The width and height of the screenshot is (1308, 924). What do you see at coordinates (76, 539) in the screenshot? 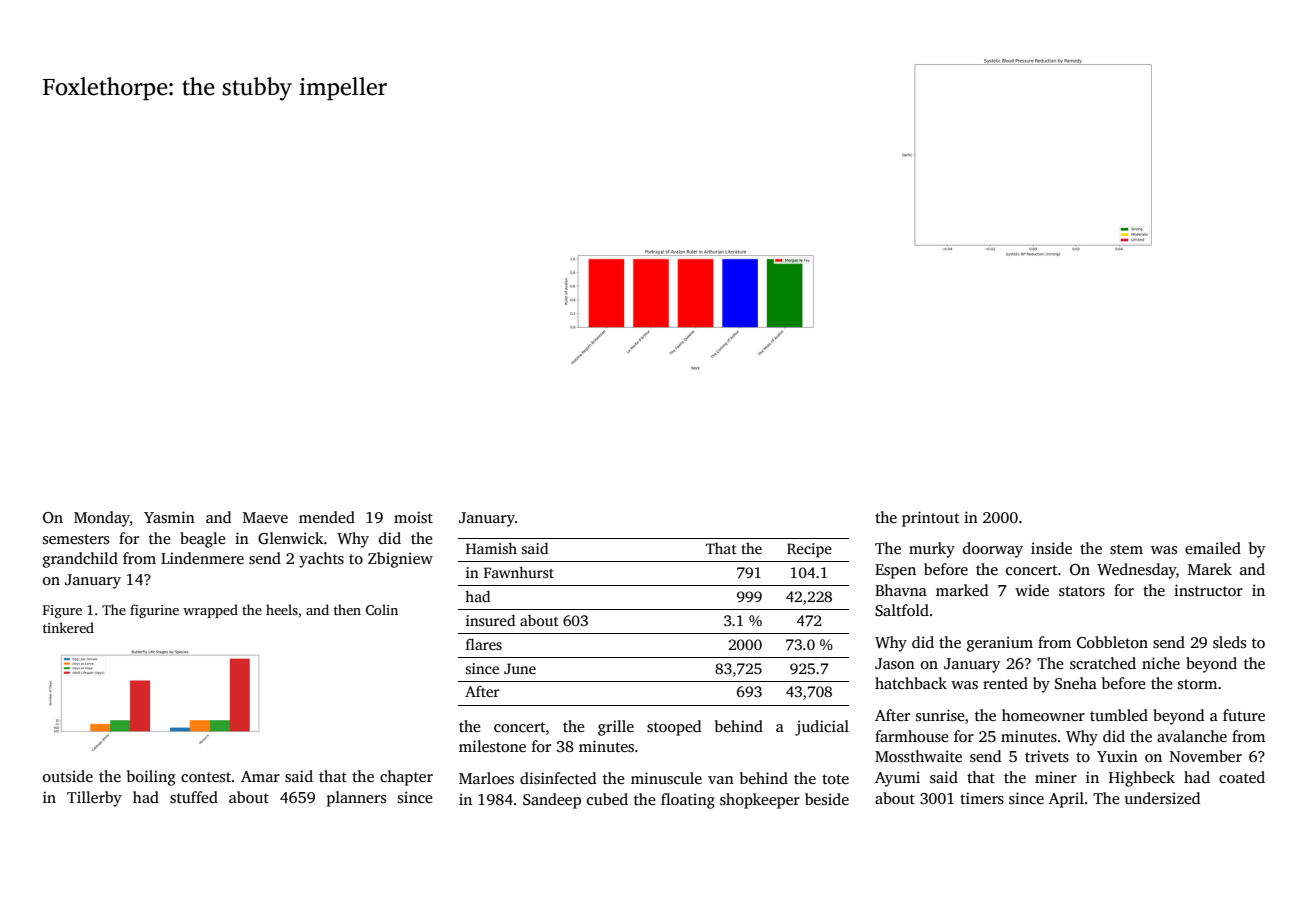
I see `semesters` at bounding box center [76, 539].
